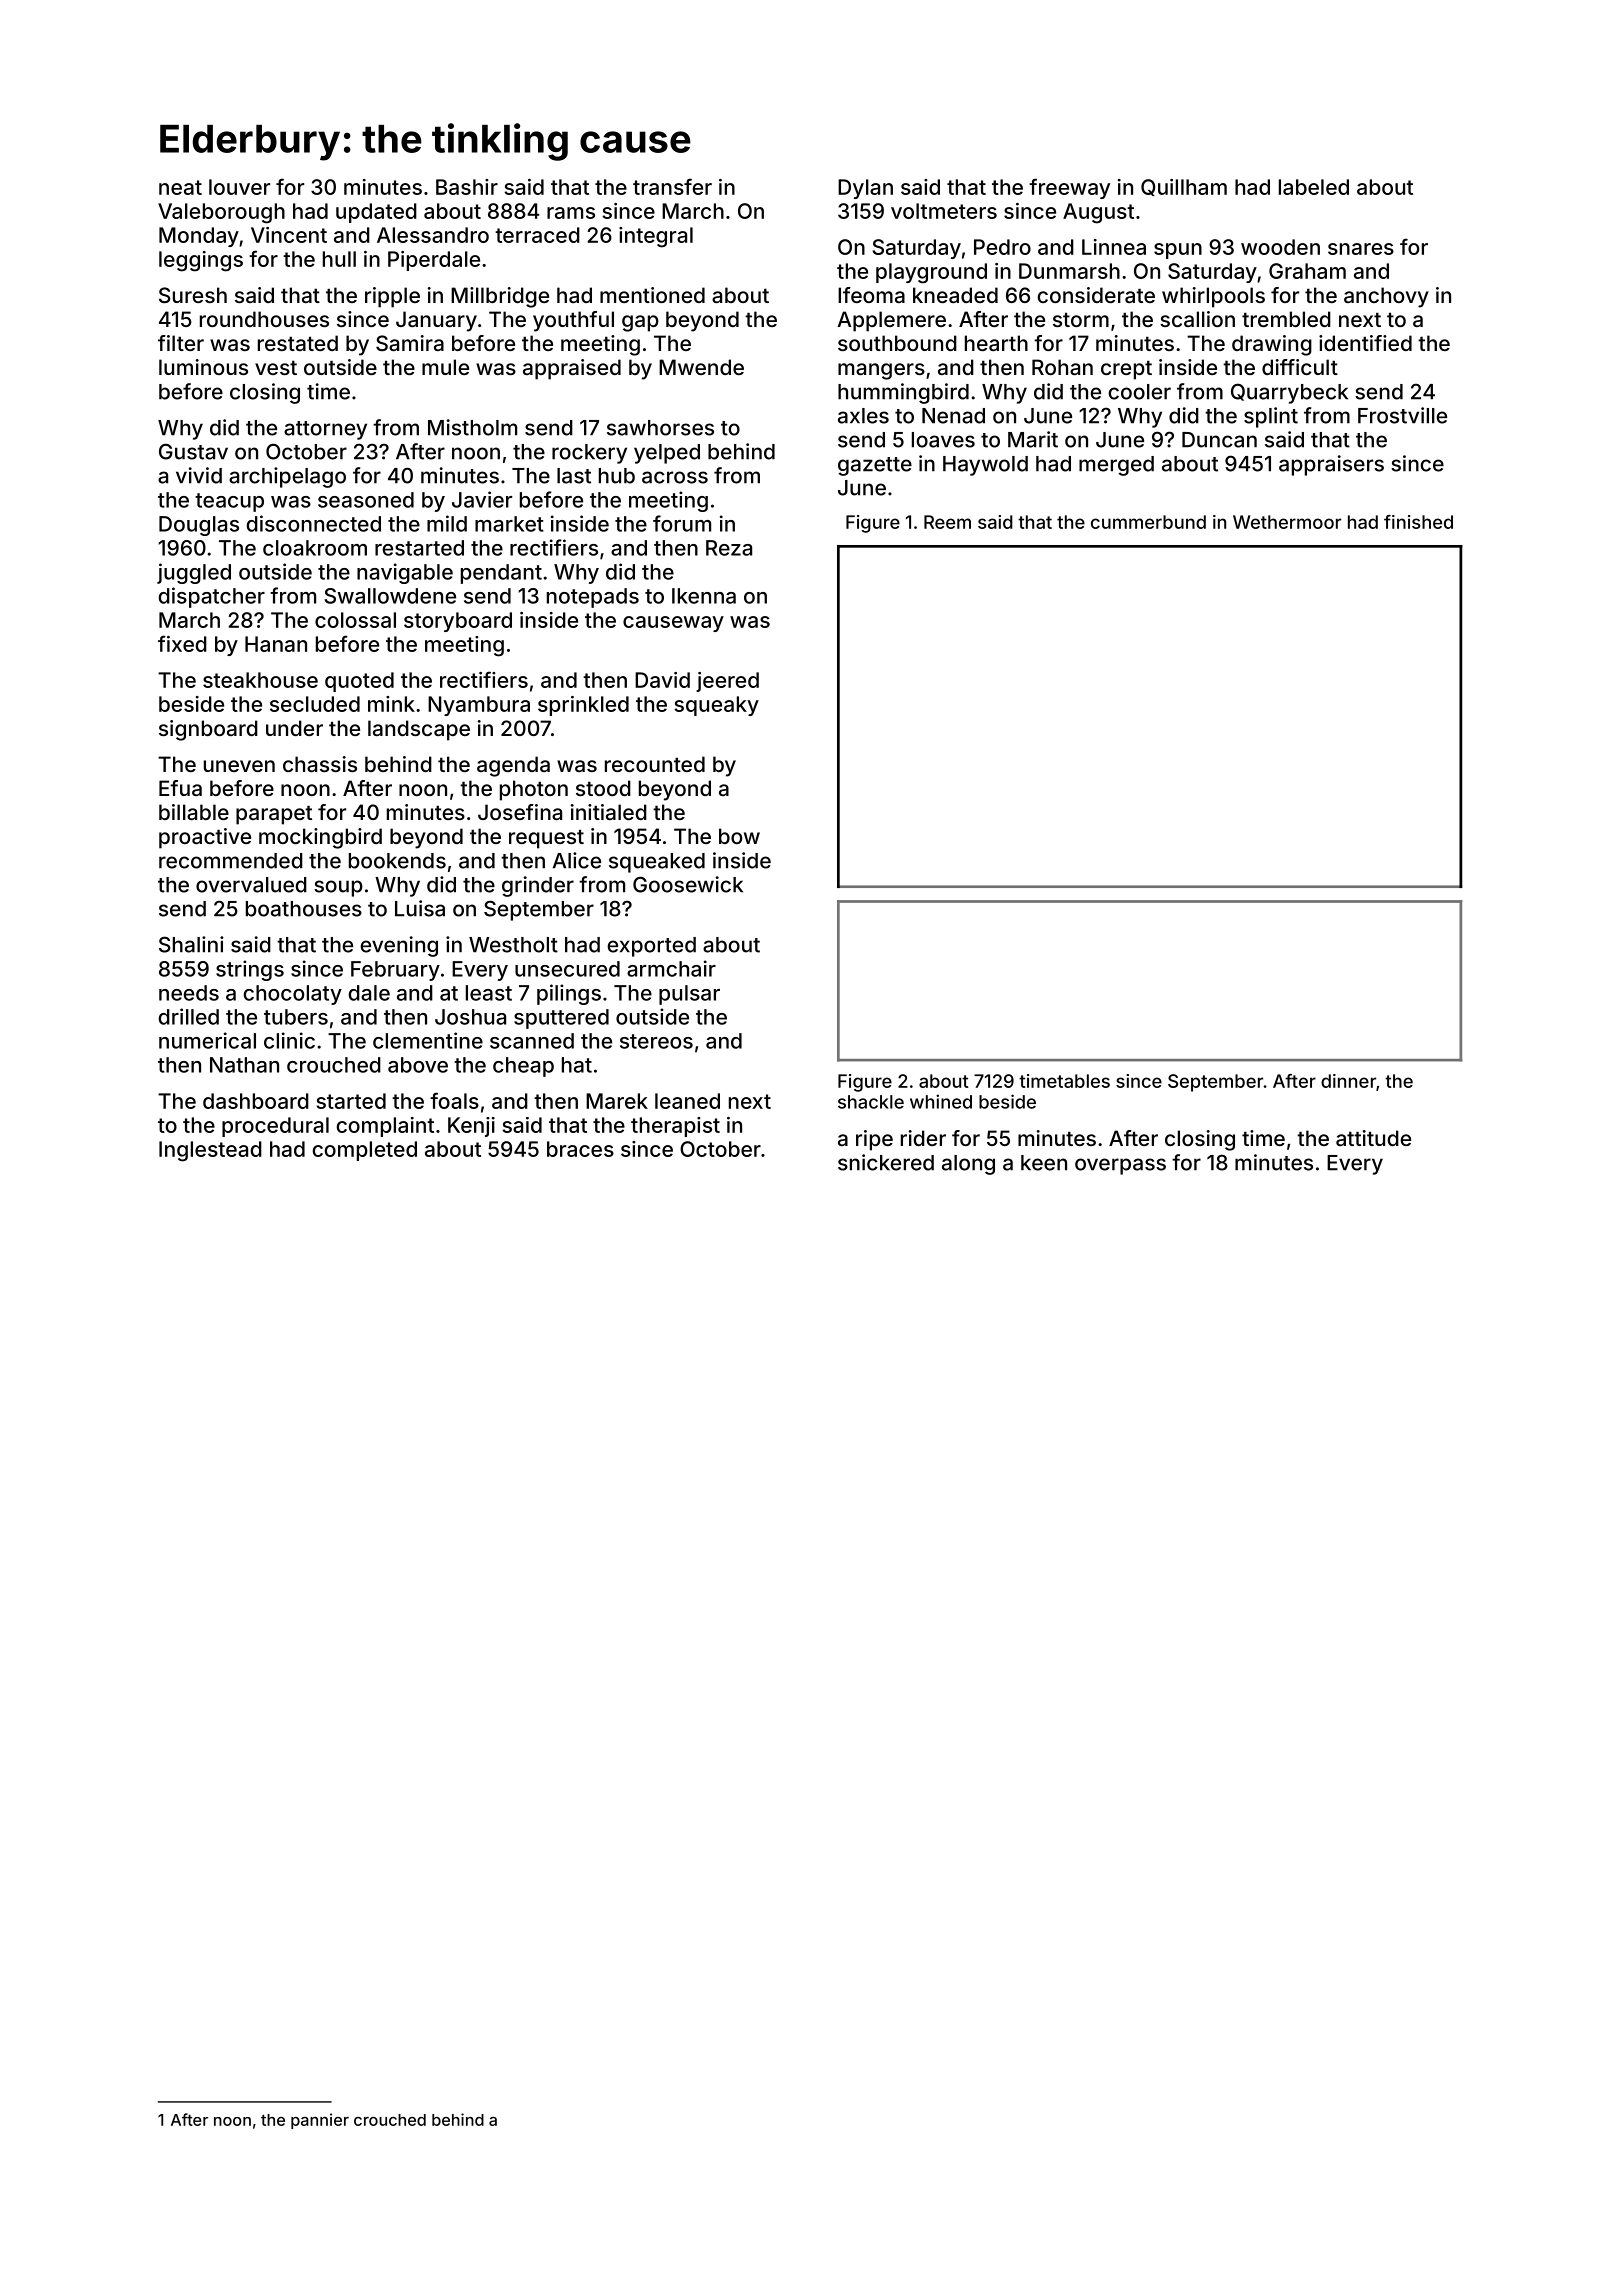 This image has width=1620, height=2292. What do you see at coordinates (675, 1127) in the image?
I see `therapist` at bounding box center [675, 1127].
